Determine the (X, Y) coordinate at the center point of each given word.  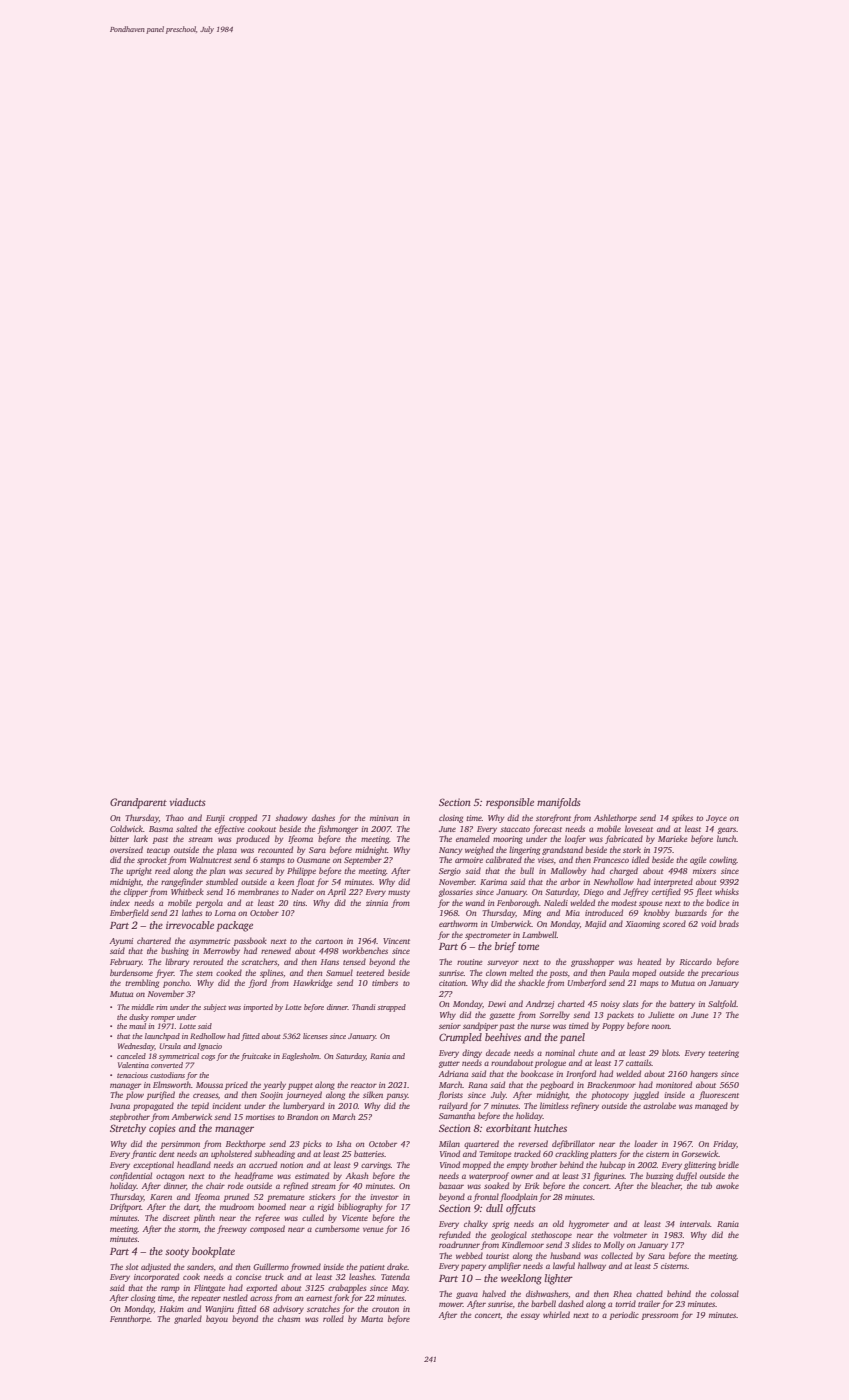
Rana (477, 1085)
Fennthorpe (130, 1319)
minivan (384, 818)
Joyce (716, 819)
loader (646, 1143)
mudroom (237, 1206)
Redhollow (208, 1036)
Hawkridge (313, 983)
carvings (376, 1166)
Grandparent (138, 803)
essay (530, 1316)
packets (620, 1015)
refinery (585, 1106)
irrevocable (190, 925)
